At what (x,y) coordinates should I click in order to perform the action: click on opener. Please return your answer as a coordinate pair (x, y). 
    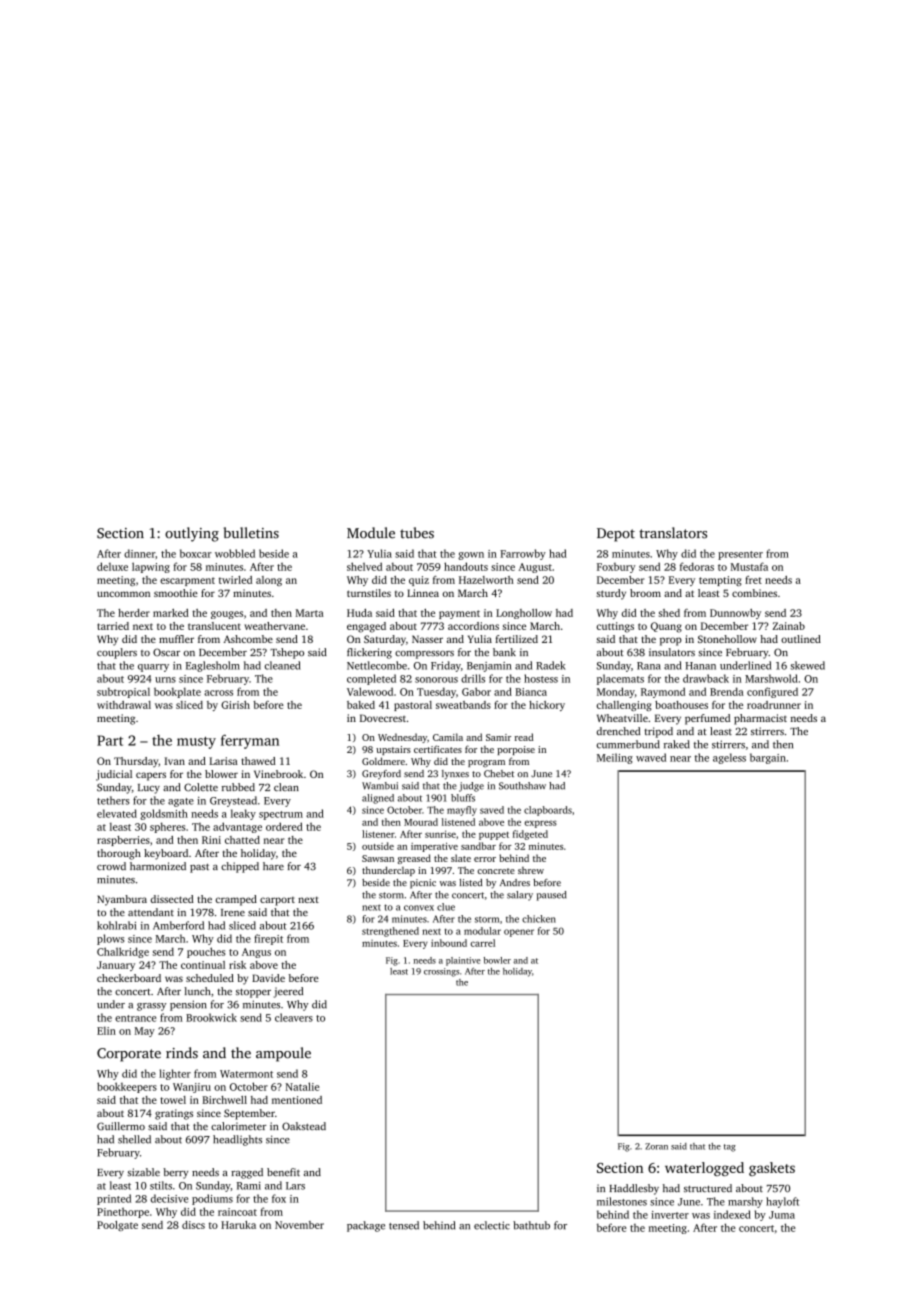
    Looking at the image, I should click on (519, 933).
